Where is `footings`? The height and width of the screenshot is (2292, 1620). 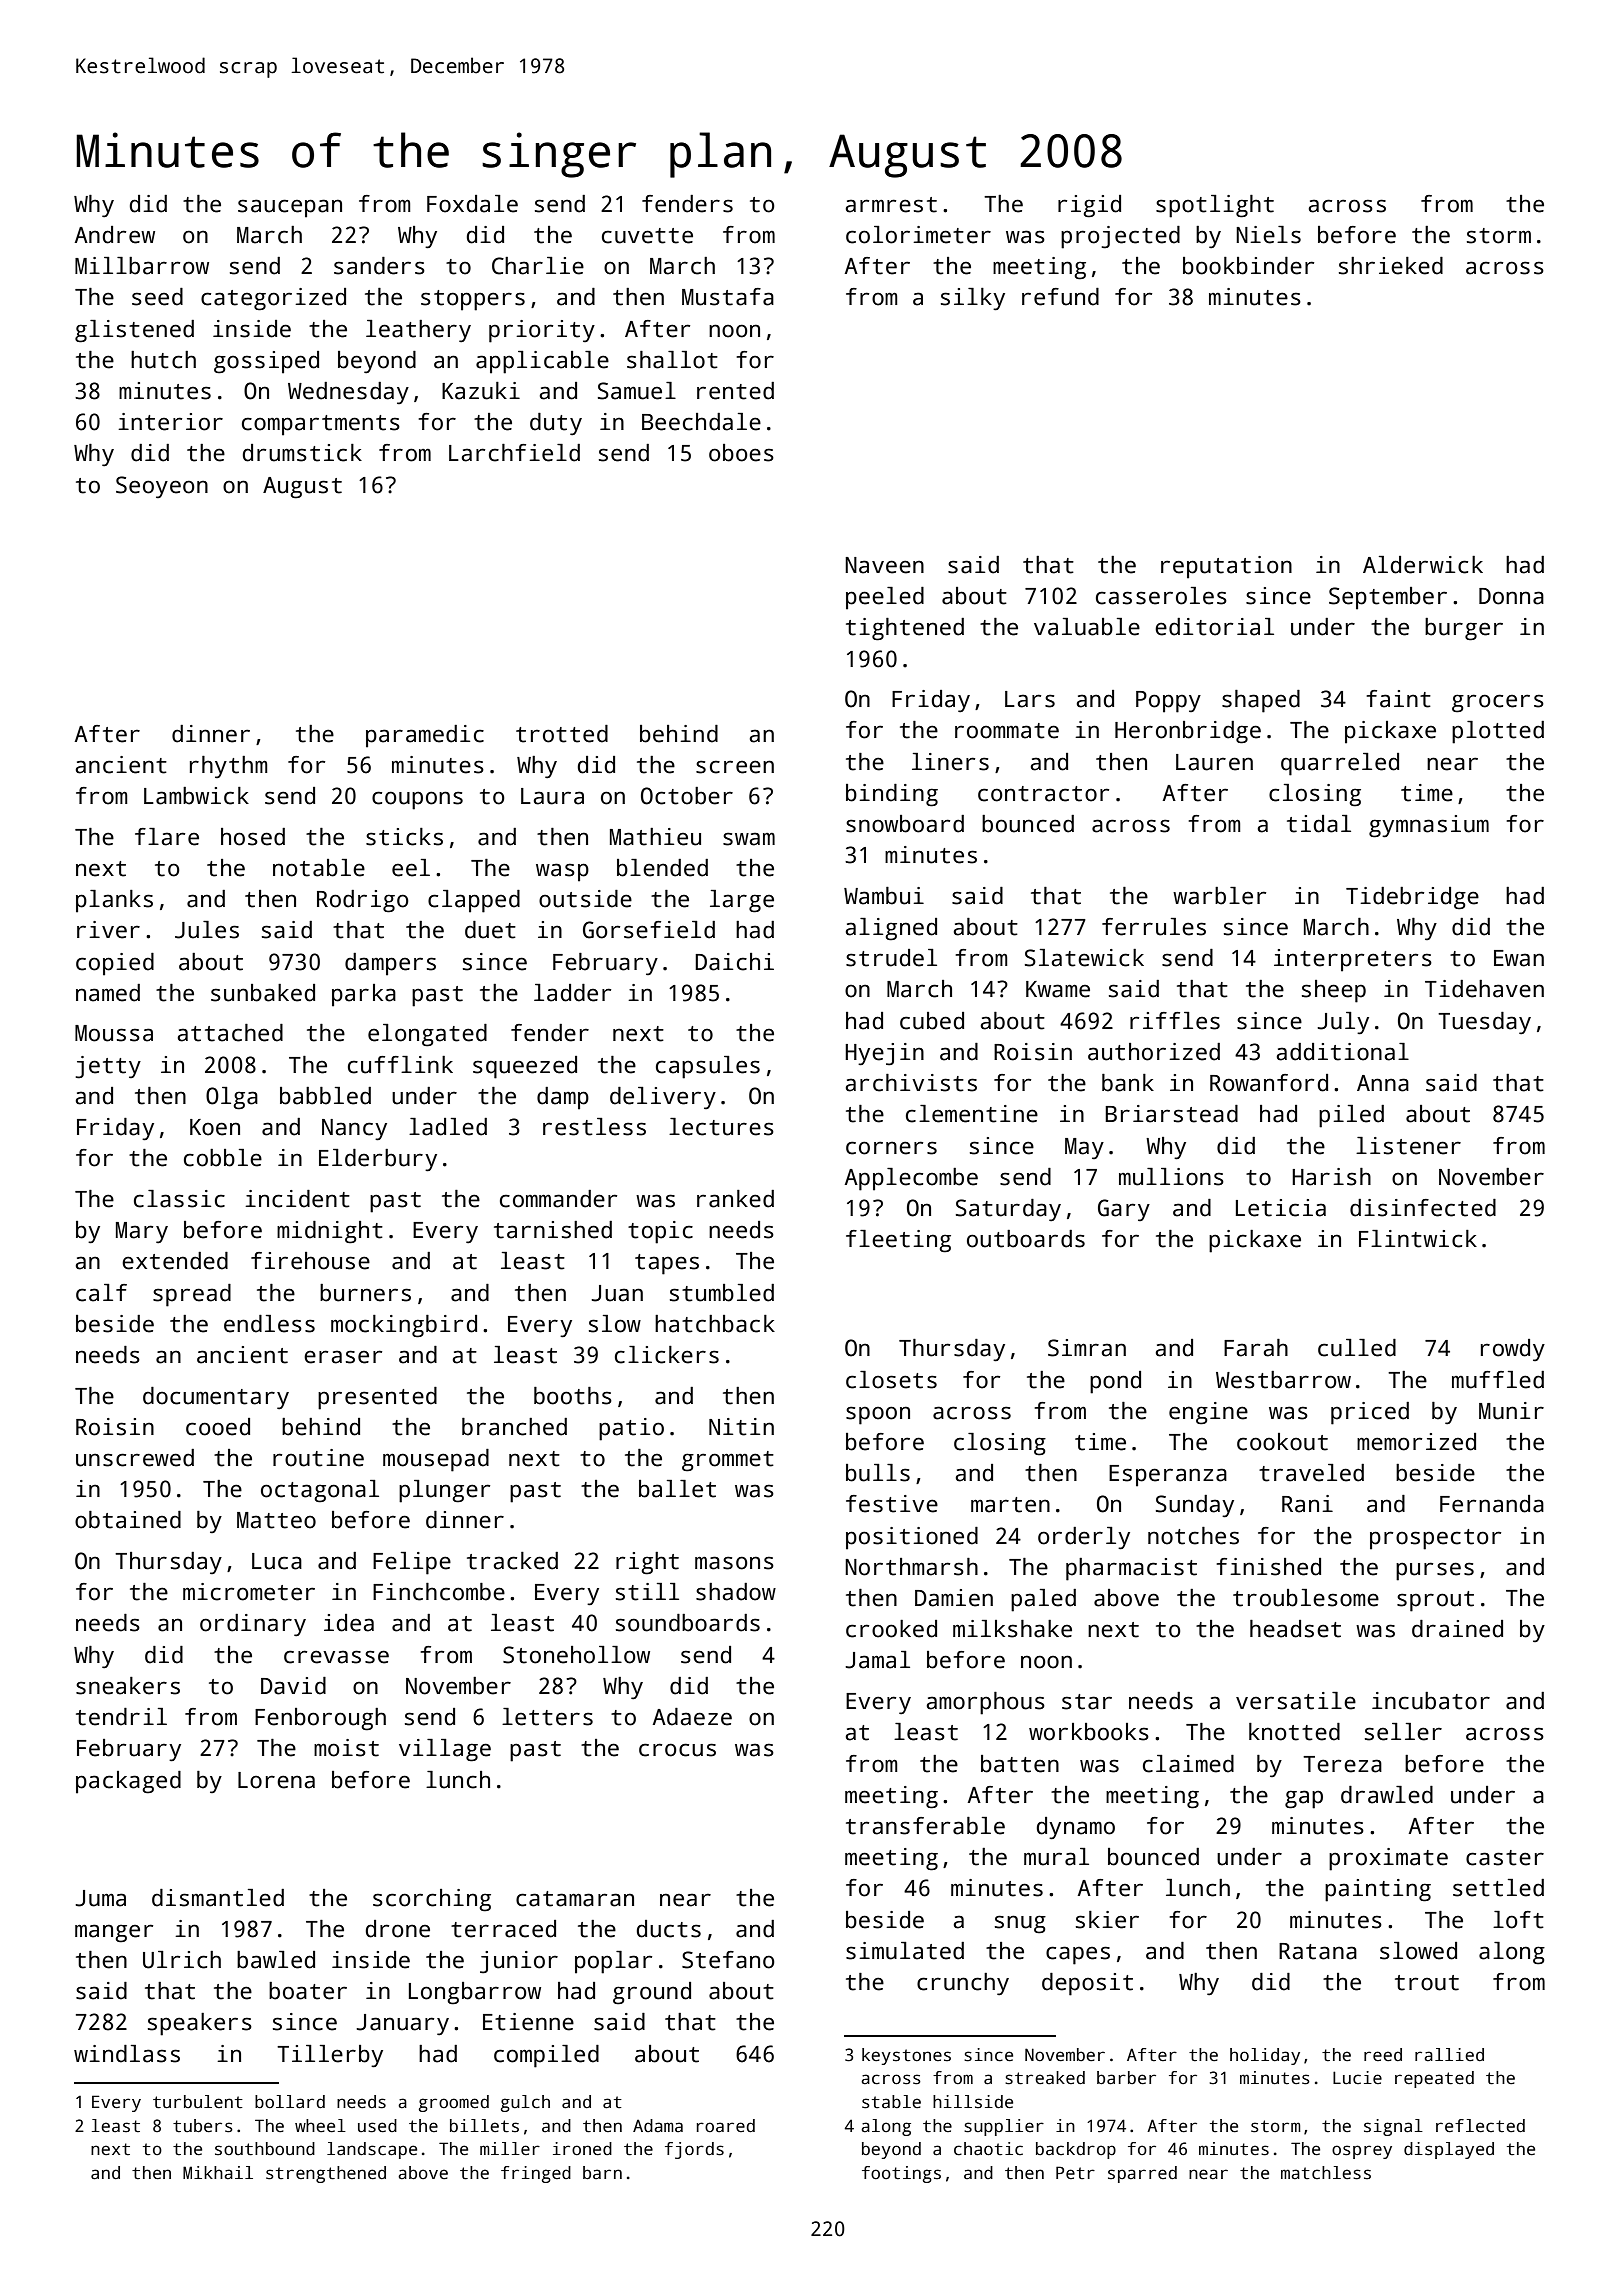
footings is located at coordinates (901, 2174).
